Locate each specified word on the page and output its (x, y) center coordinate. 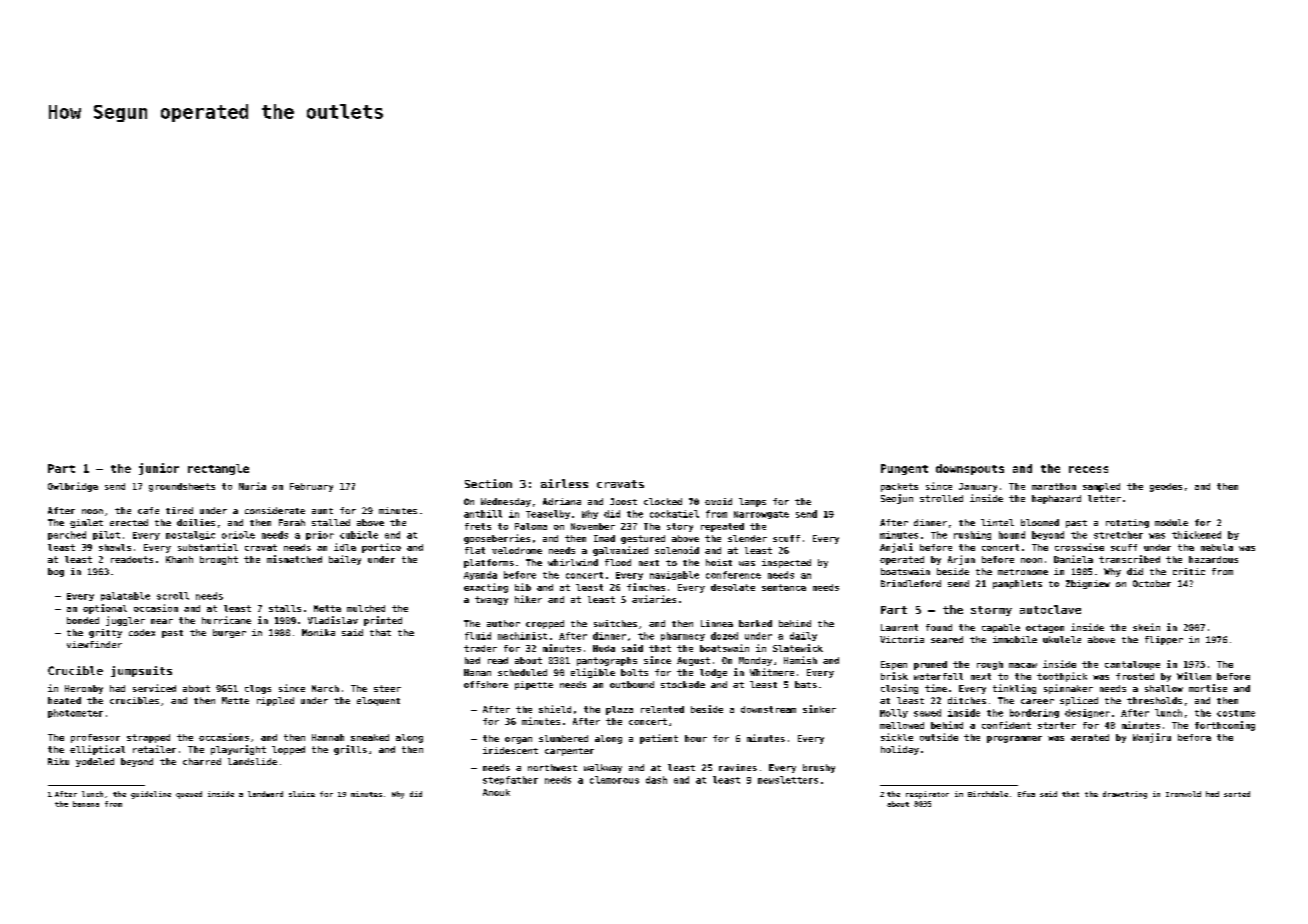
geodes (1166, 487)
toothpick (1062, 677)
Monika (318, 632)
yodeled (95, 762)
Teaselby (548, 514)
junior (159, 469)
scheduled (522, 672)
